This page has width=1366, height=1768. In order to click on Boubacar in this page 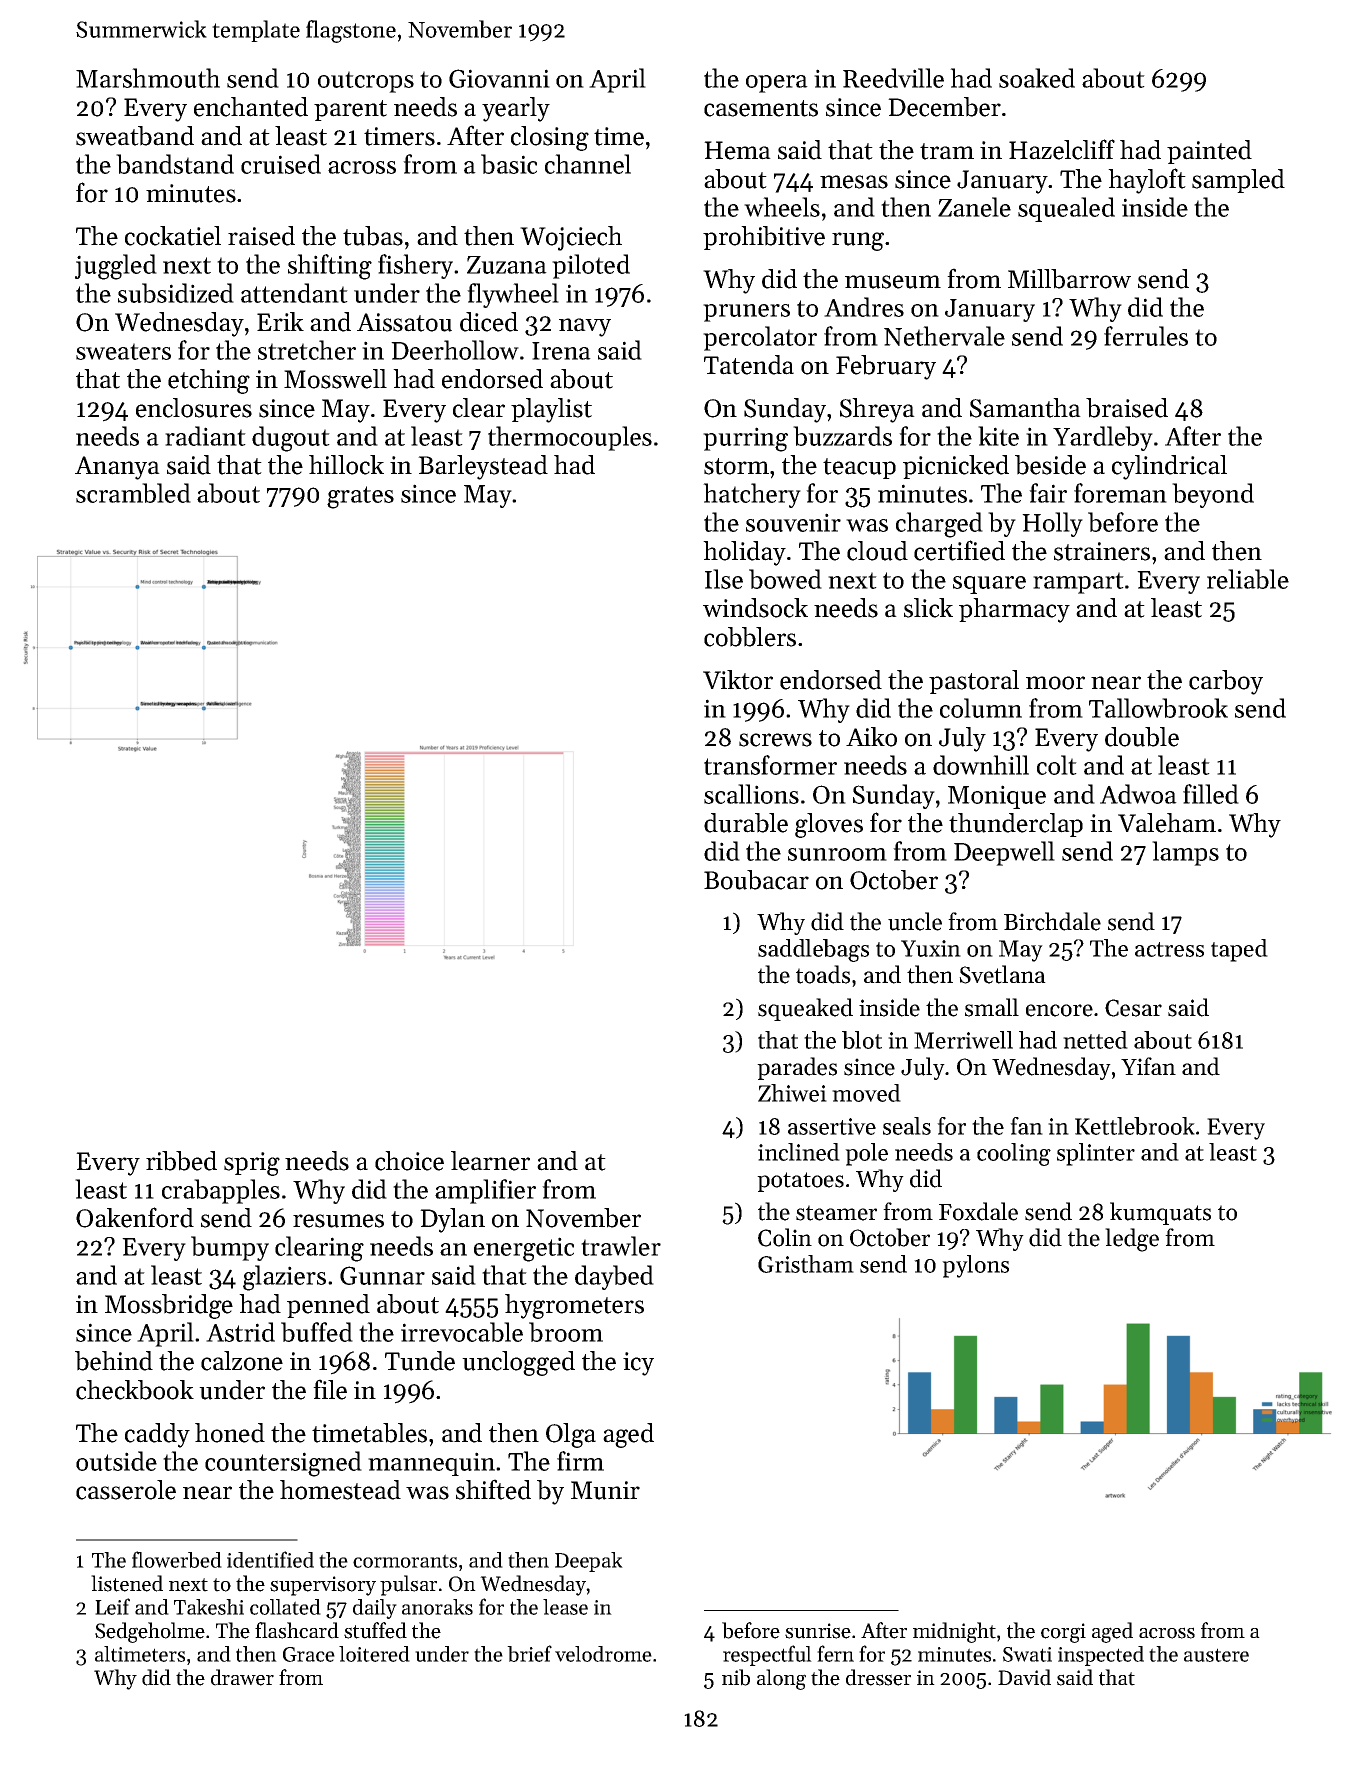, I will do `click(756, 880)`.
